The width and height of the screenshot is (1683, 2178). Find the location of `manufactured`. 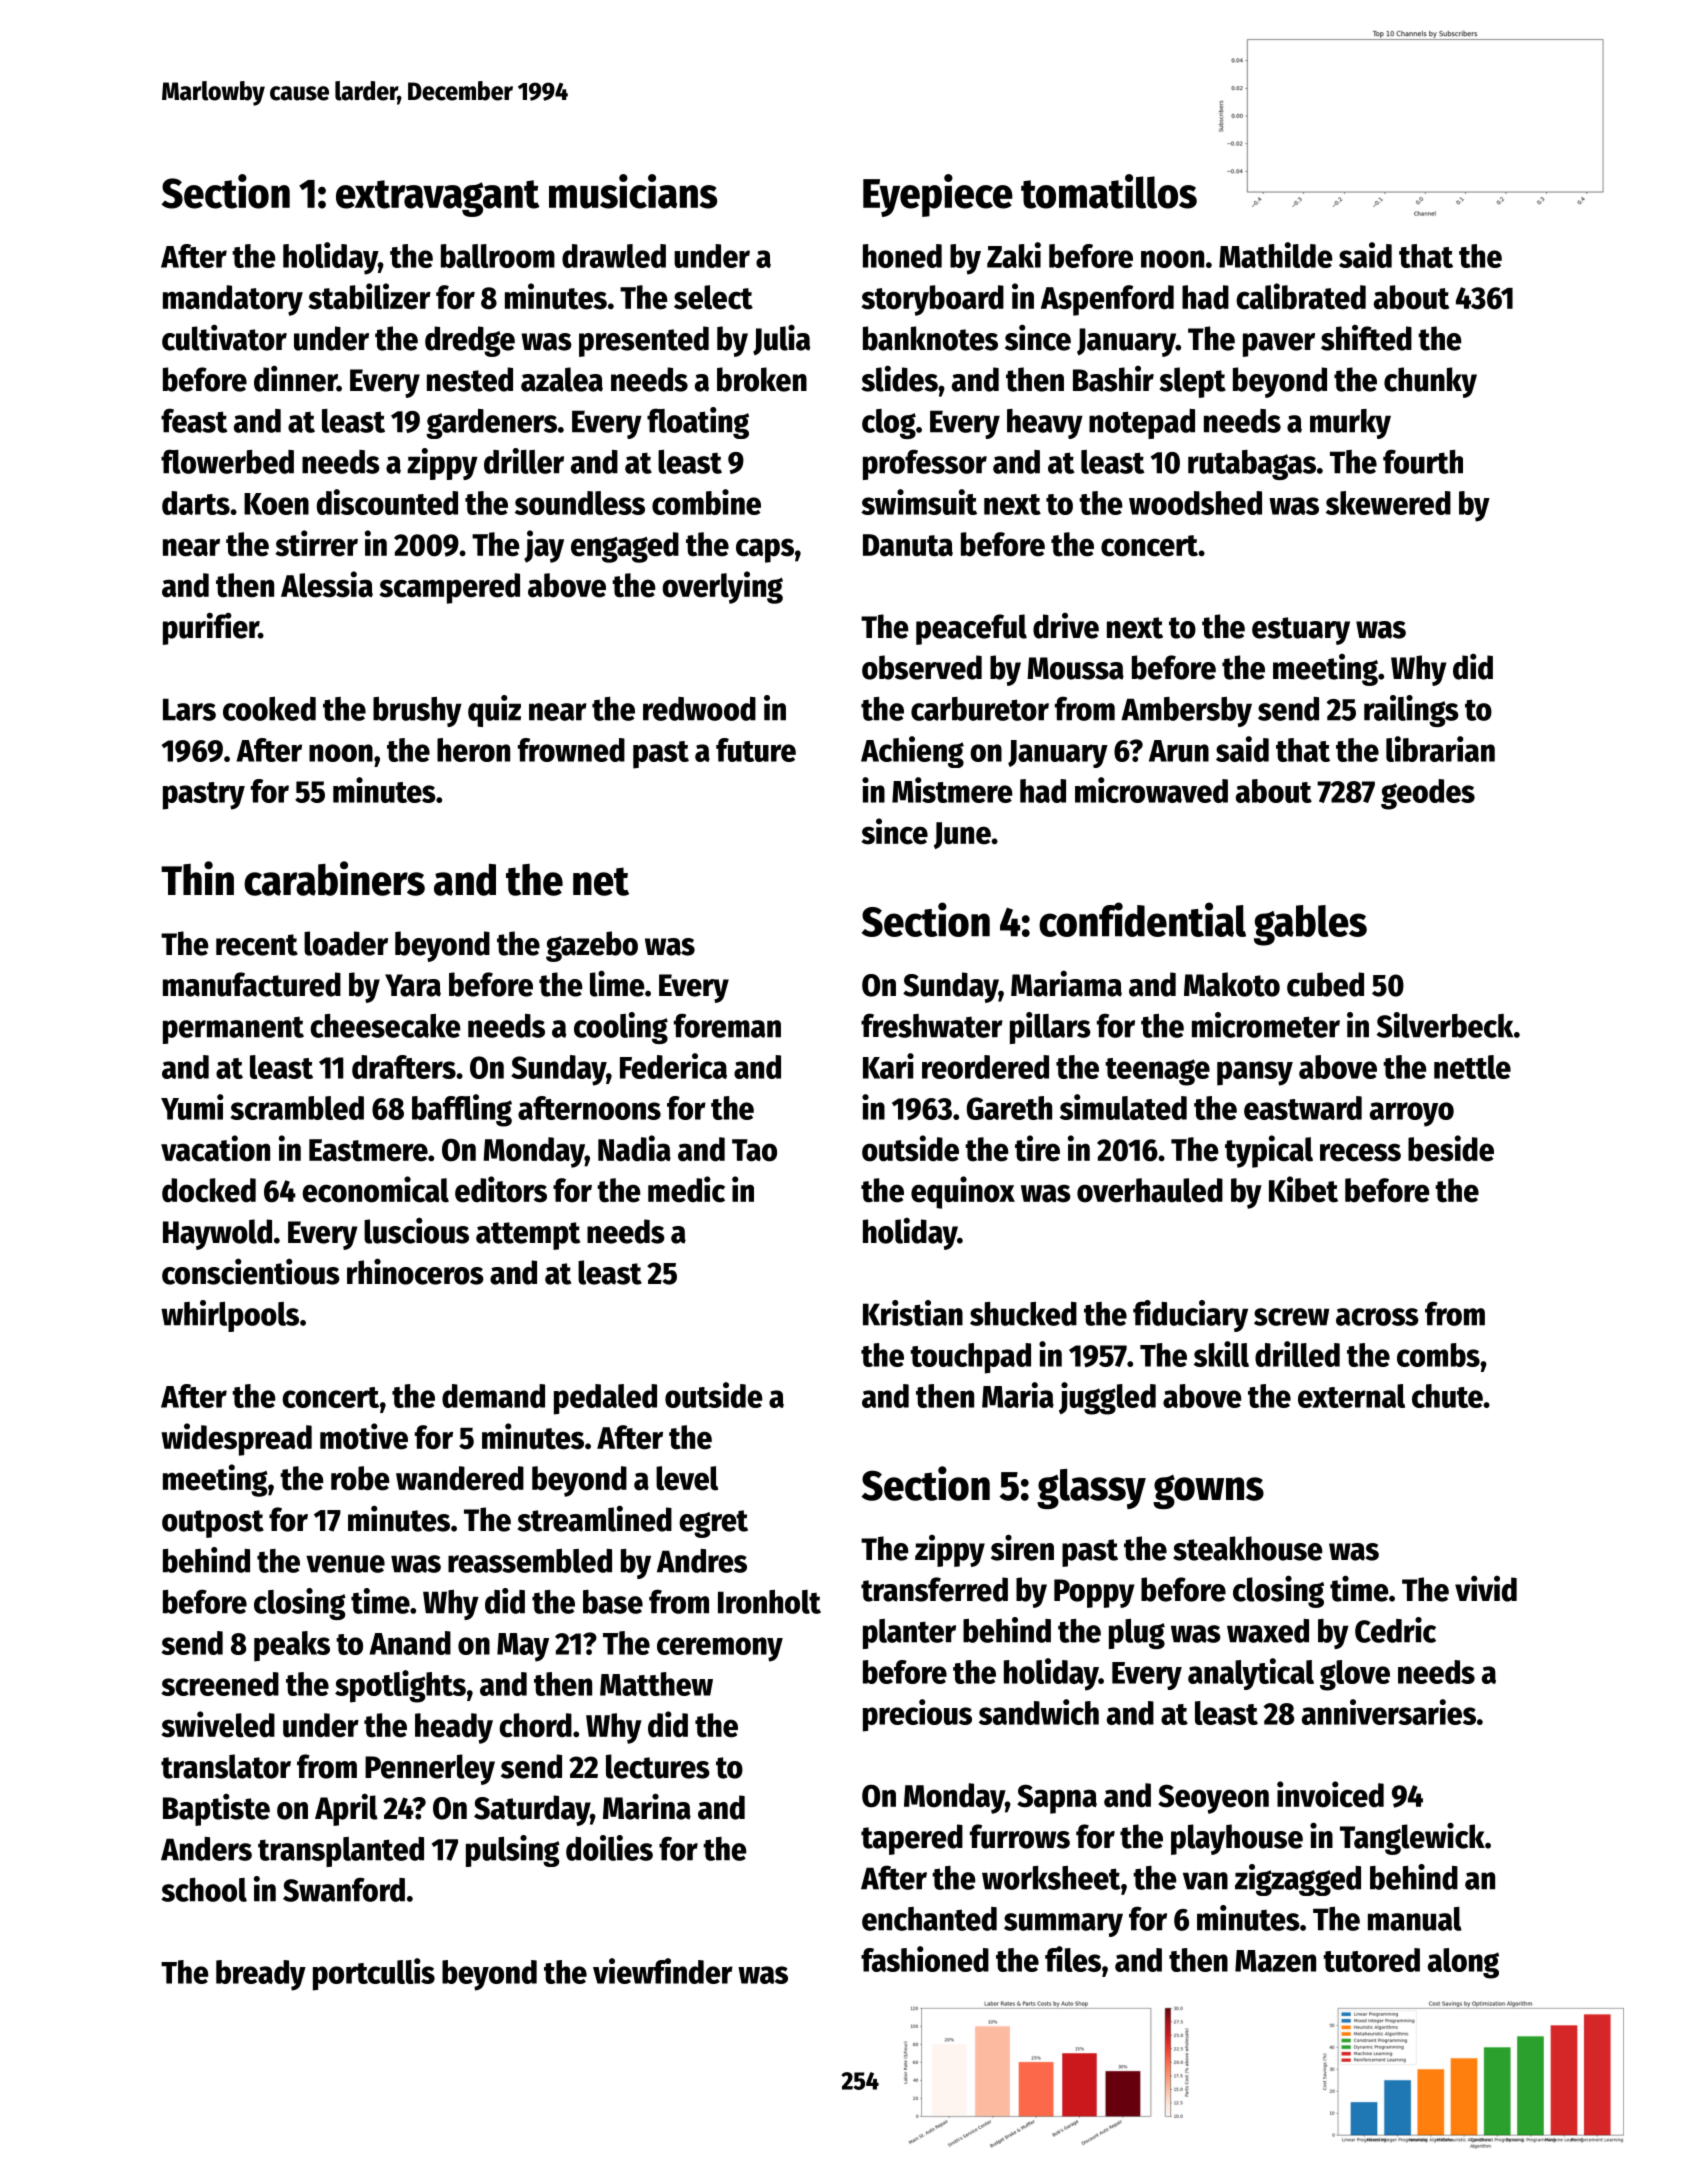

manufactured is located at coordinates (252, 984).
